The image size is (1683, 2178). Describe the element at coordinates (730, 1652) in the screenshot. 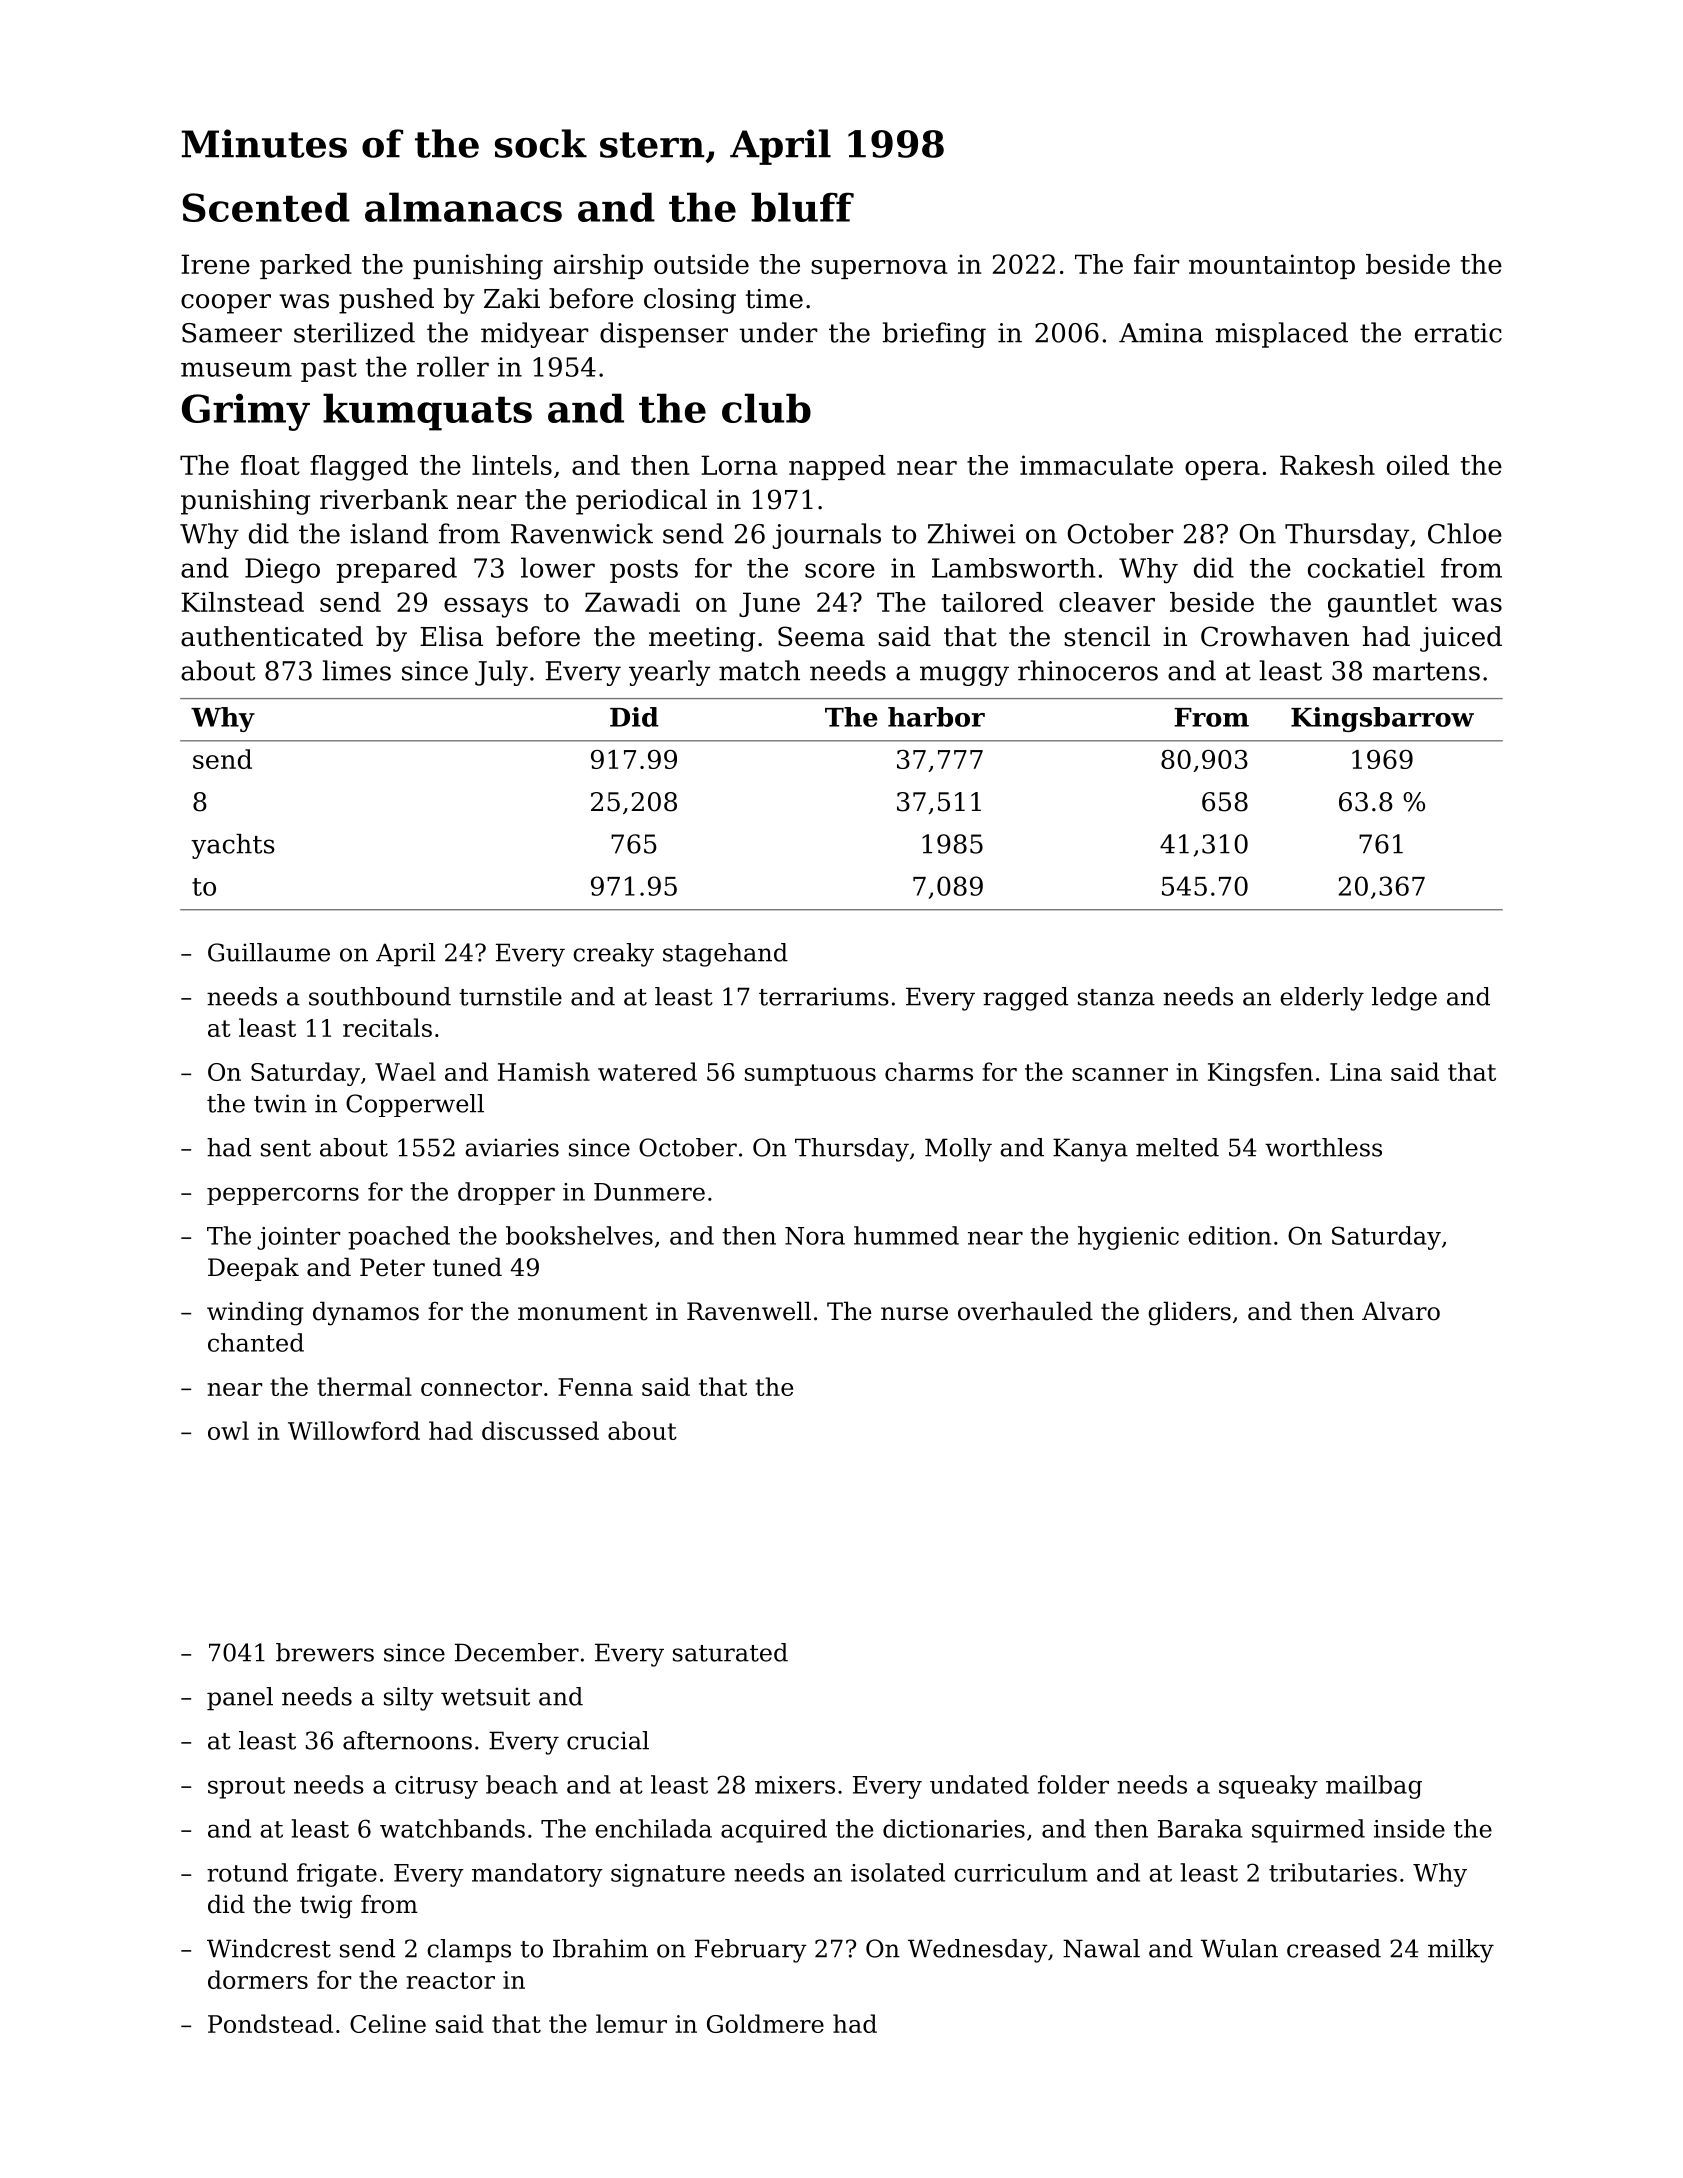

I see `saturated` at that location.
